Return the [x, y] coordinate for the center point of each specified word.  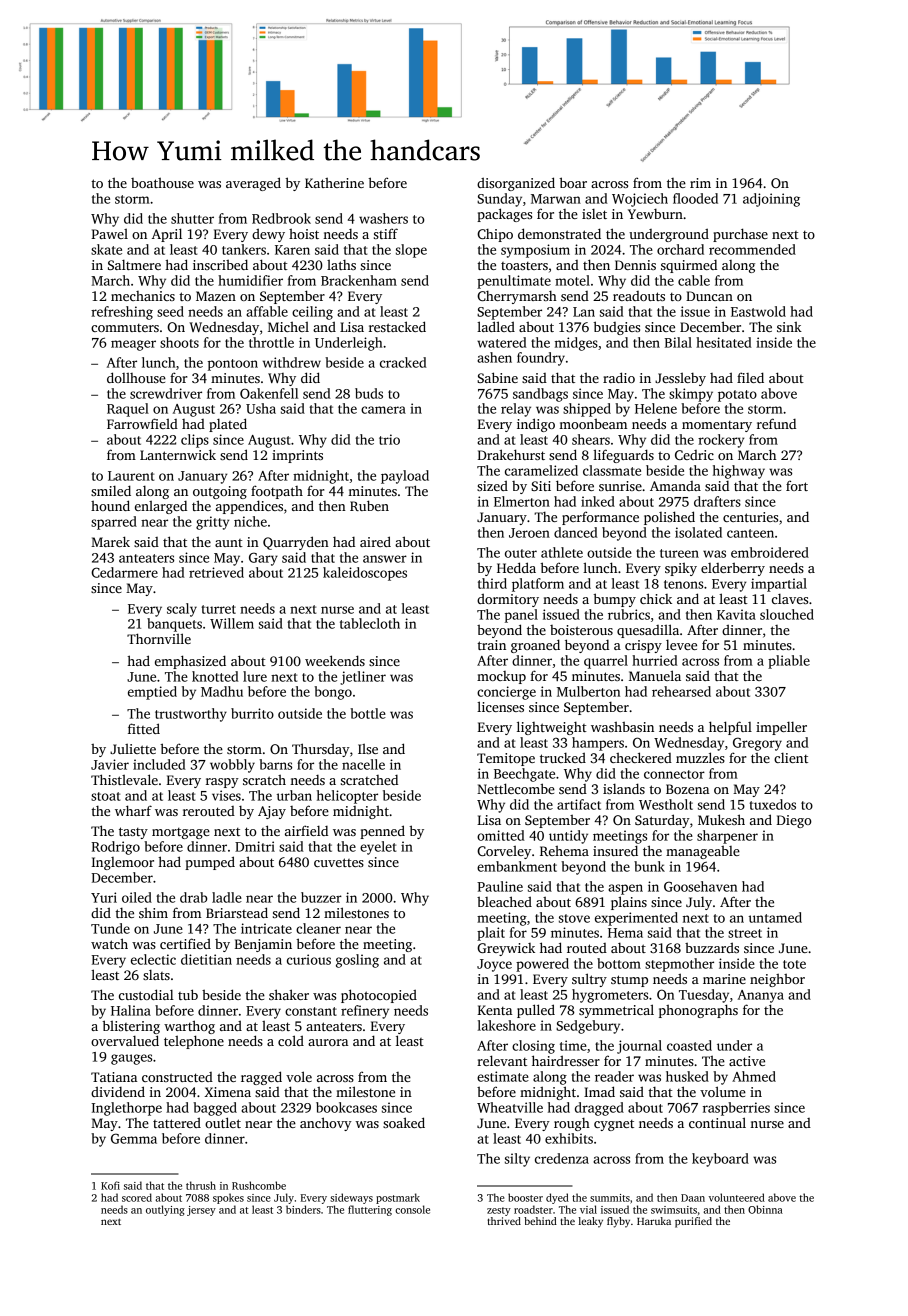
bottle [368, 713]
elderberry [733, 569]
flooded [695, 198]
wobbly [232, 766]
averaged [253, 184]
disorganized [516, 184]
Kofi [110, 1185]
